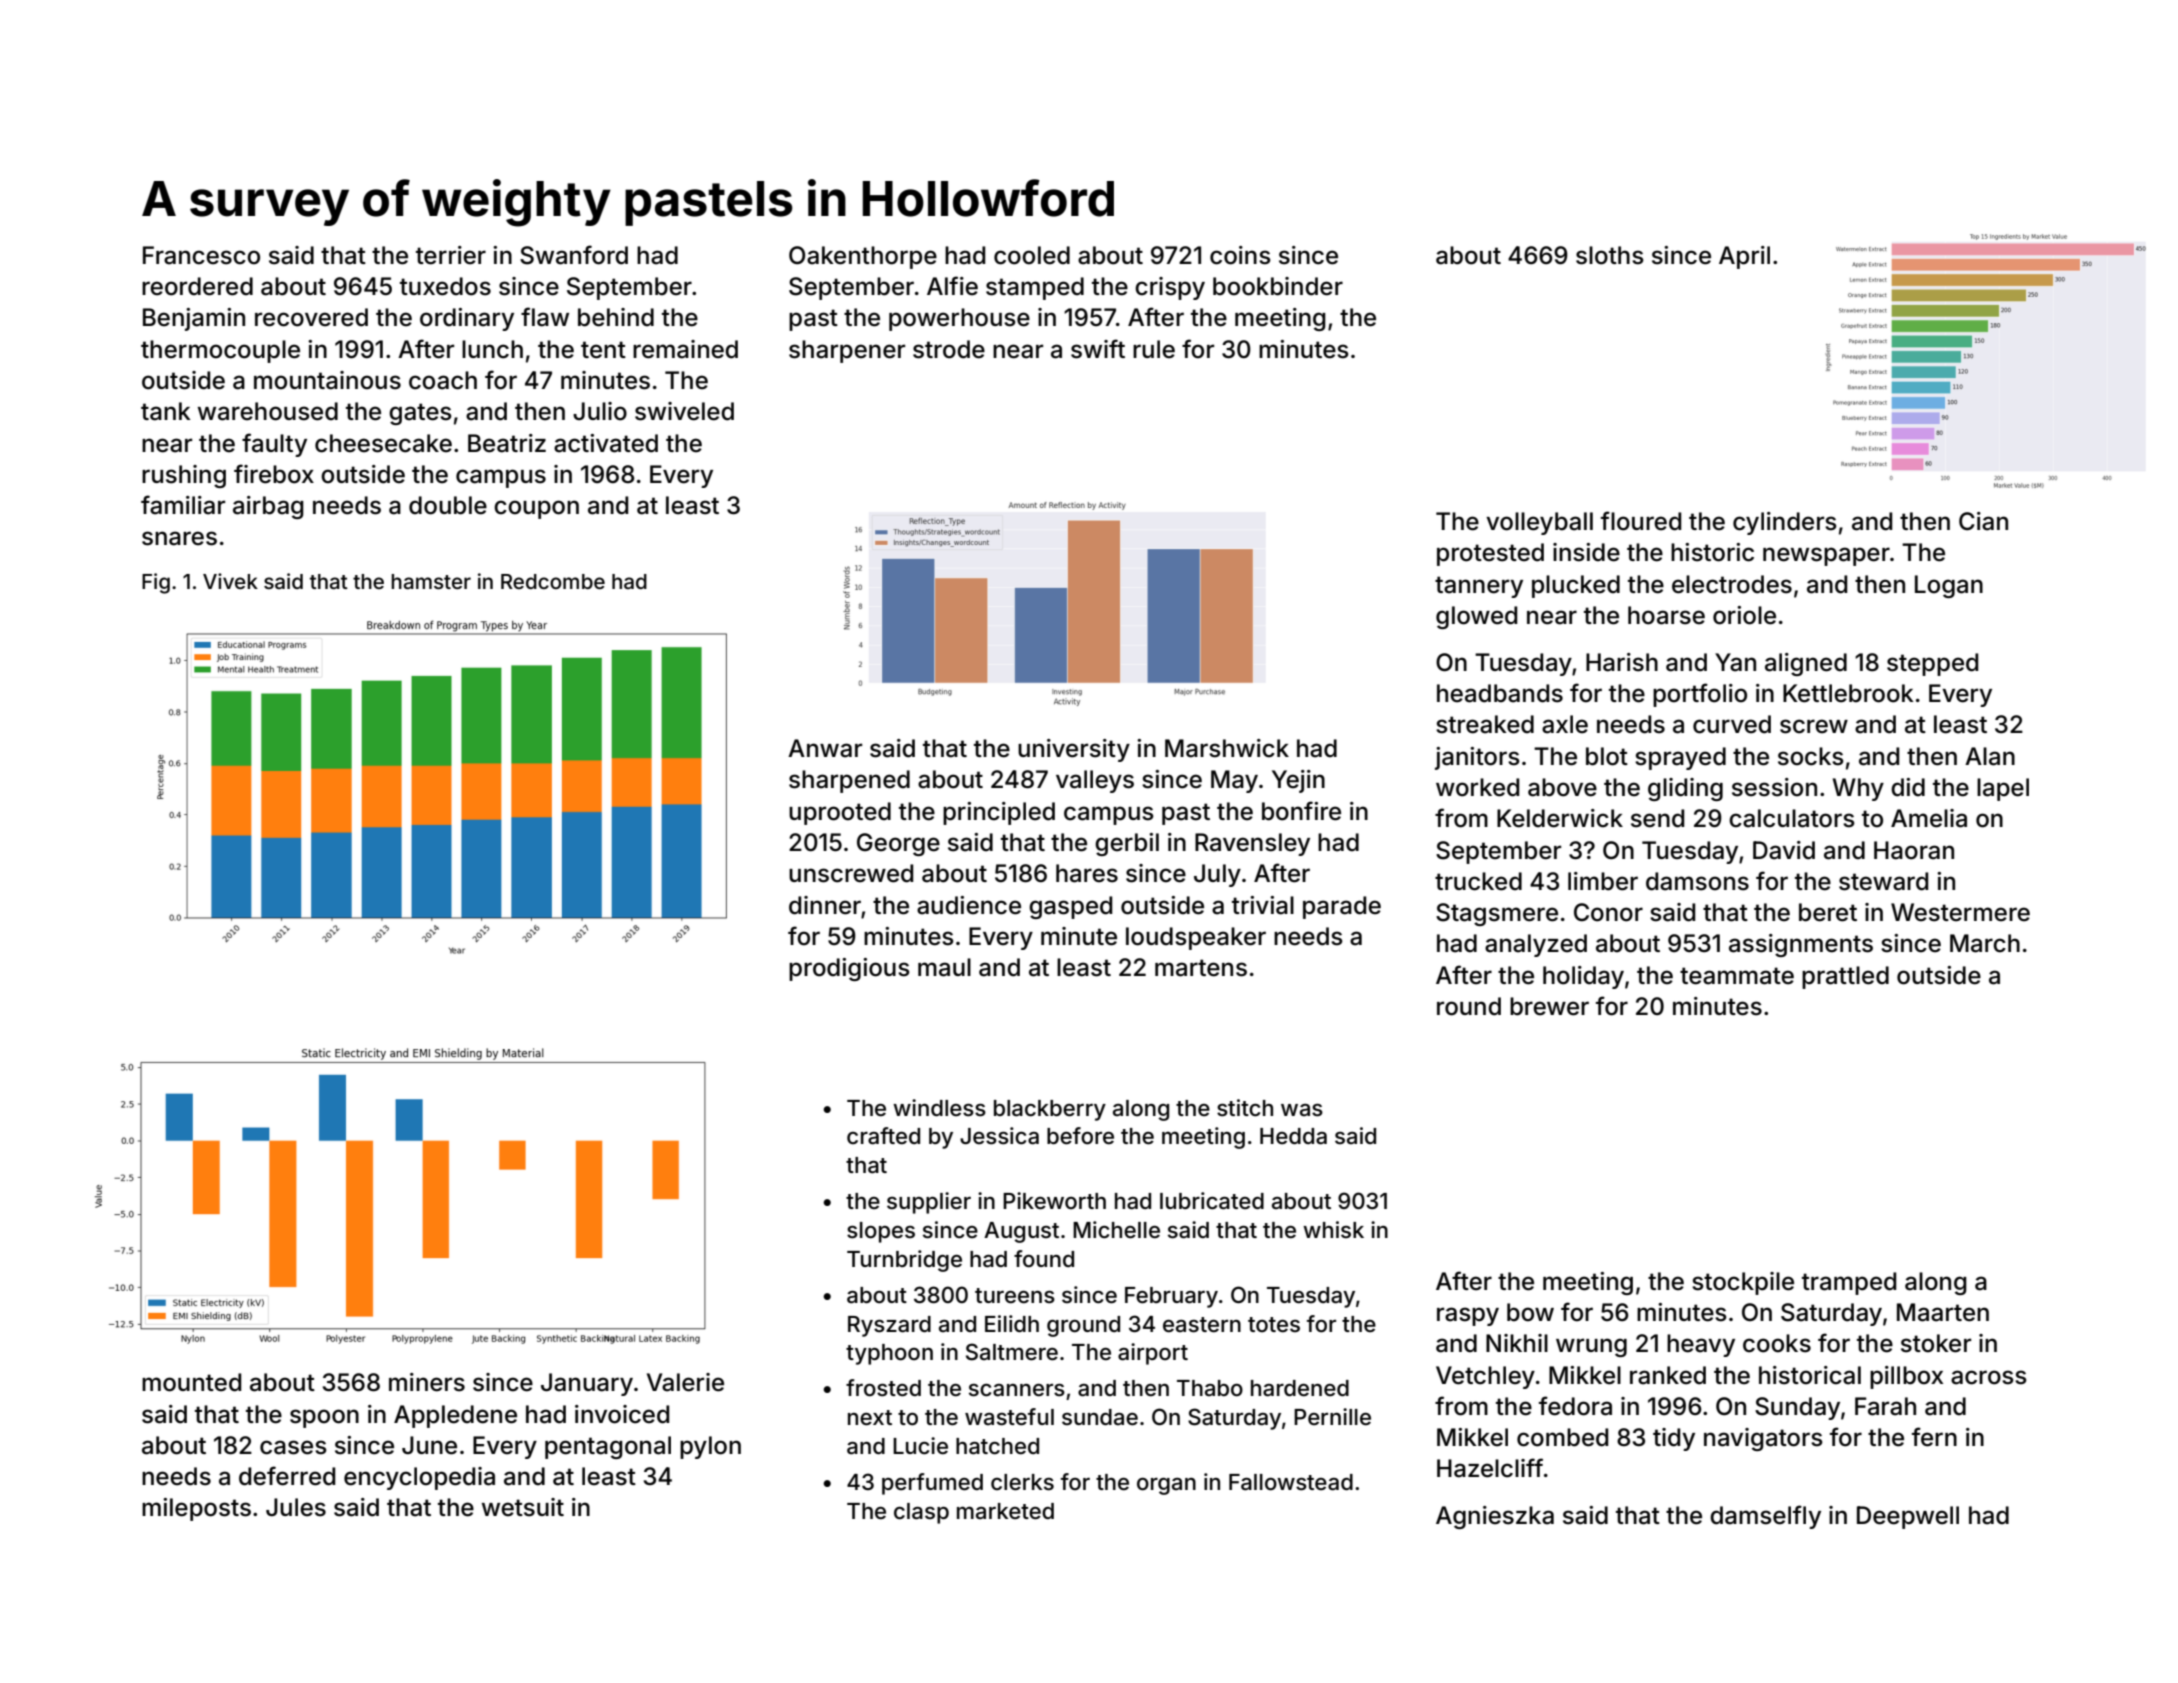  I want to click on coins, so click(1240, 255).
